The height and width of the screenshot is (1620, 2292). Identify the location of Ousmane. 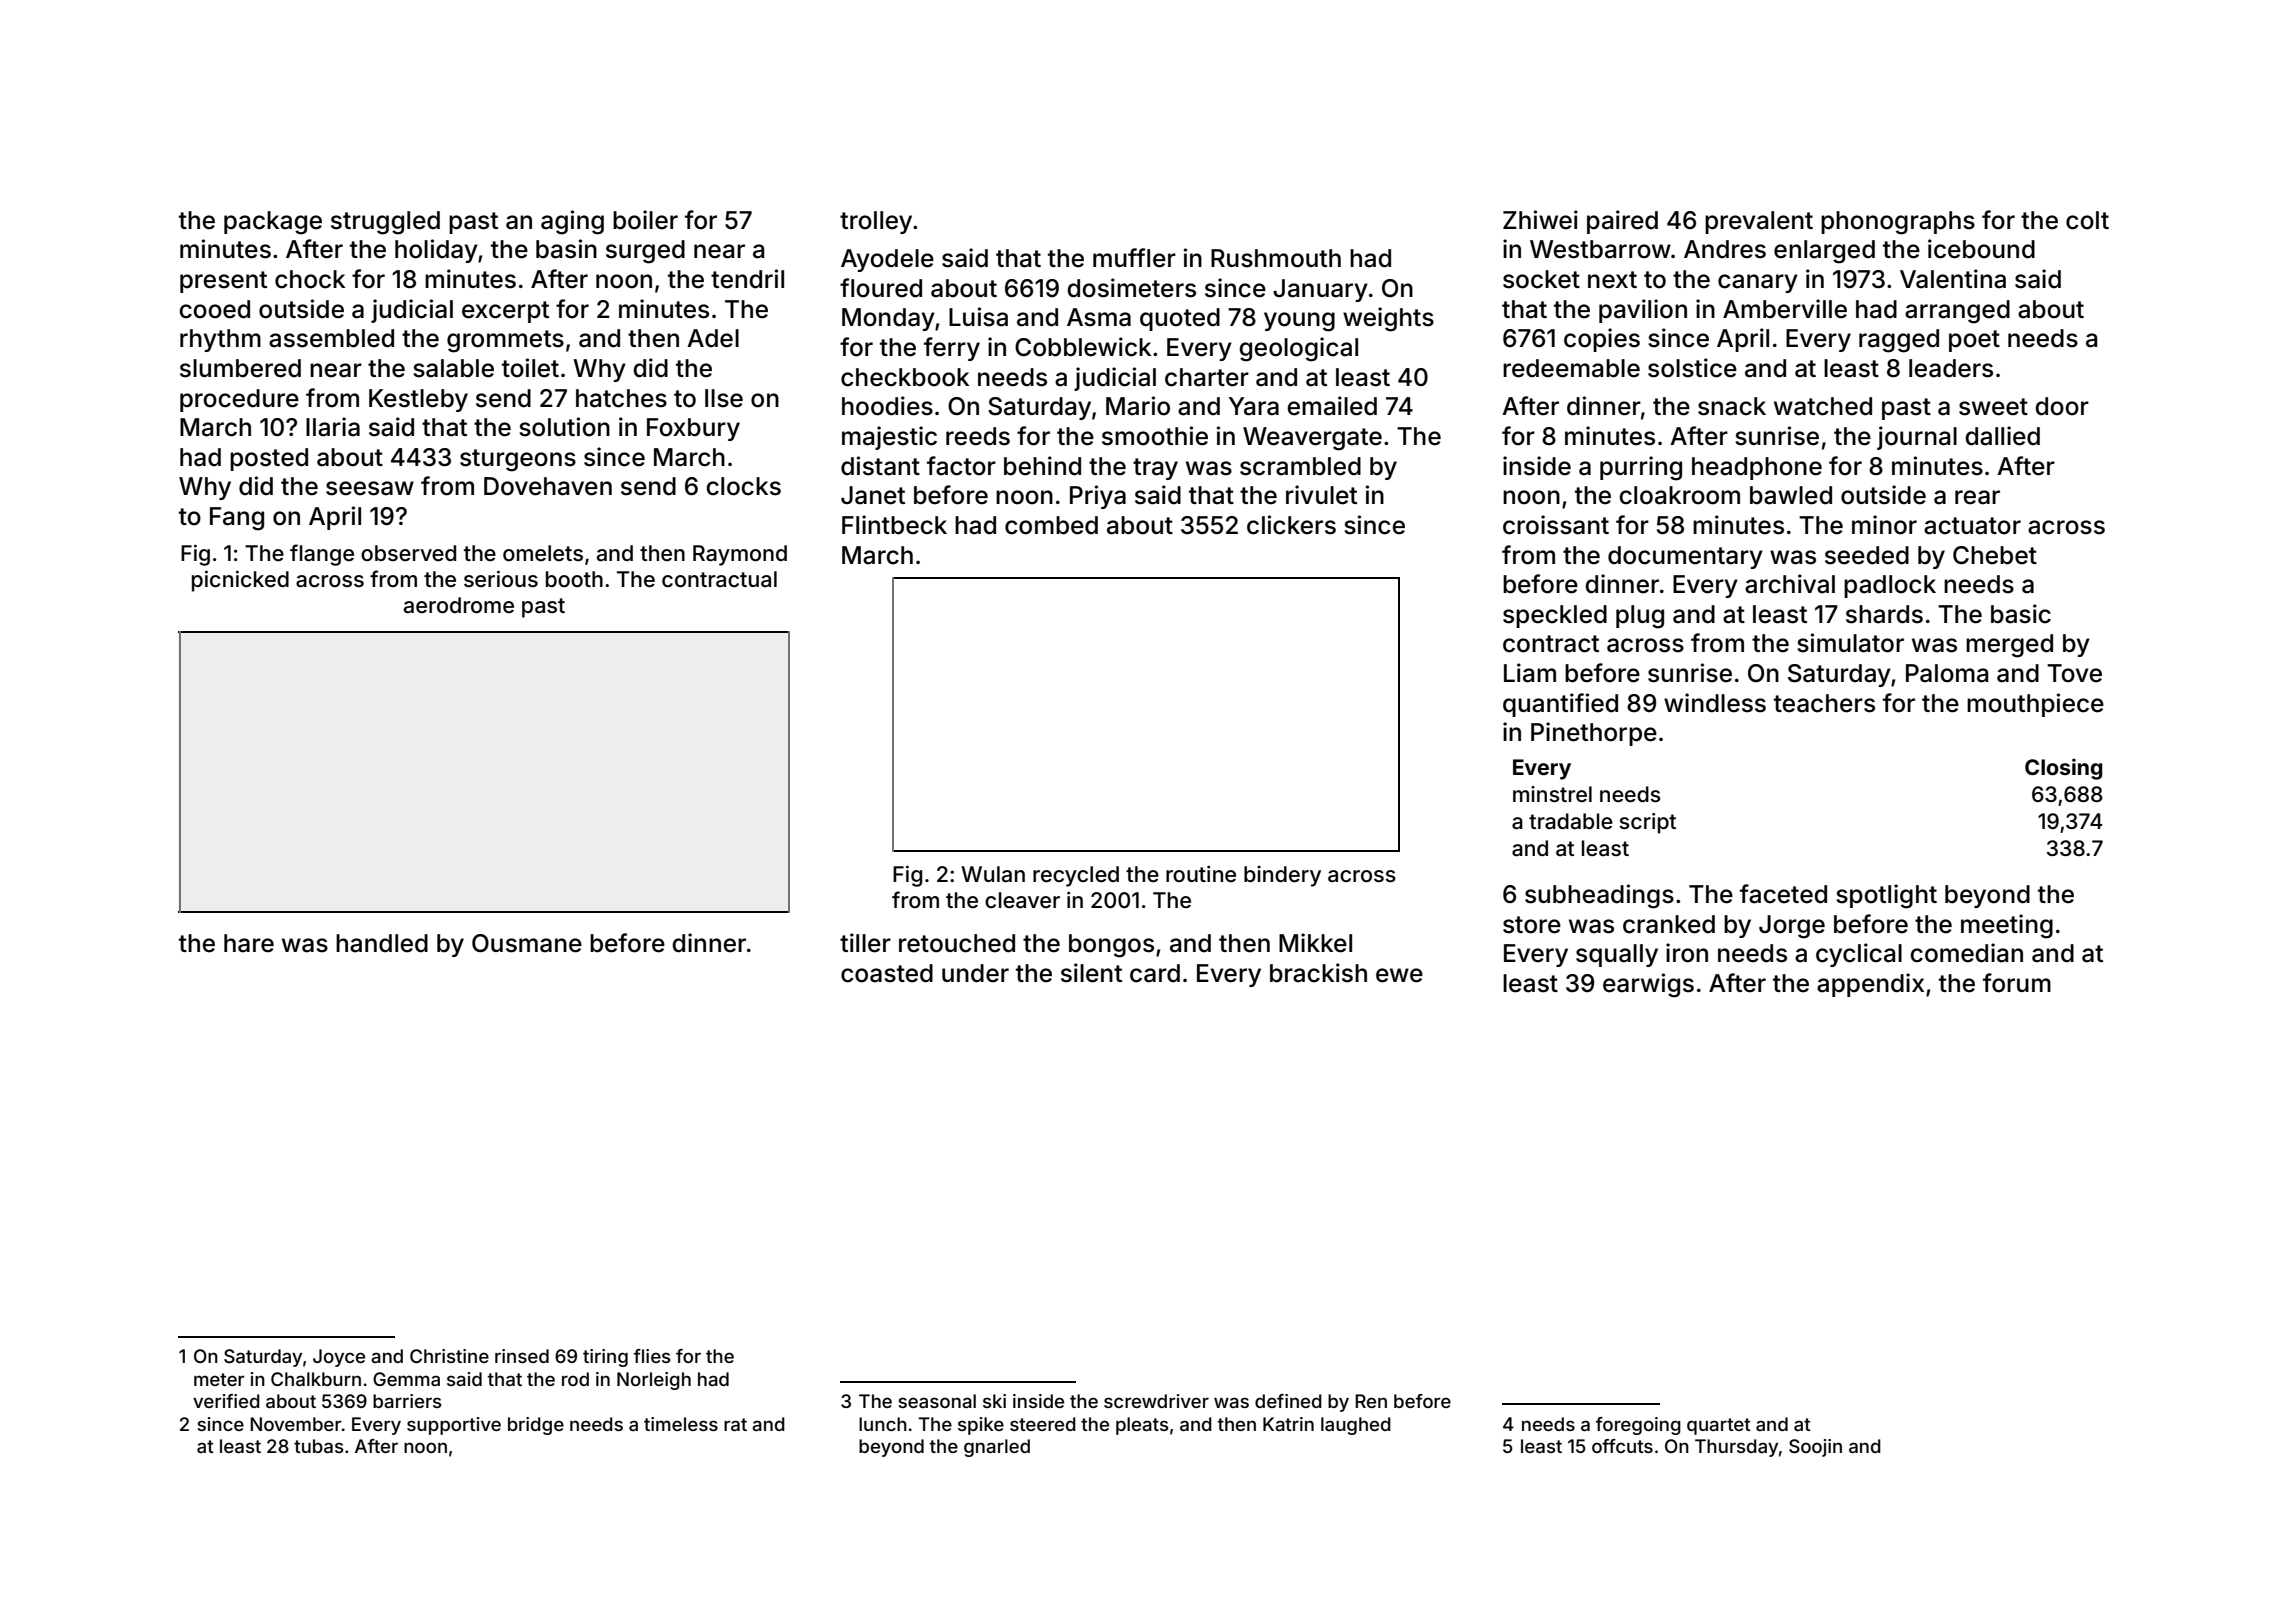
(527, 943).
